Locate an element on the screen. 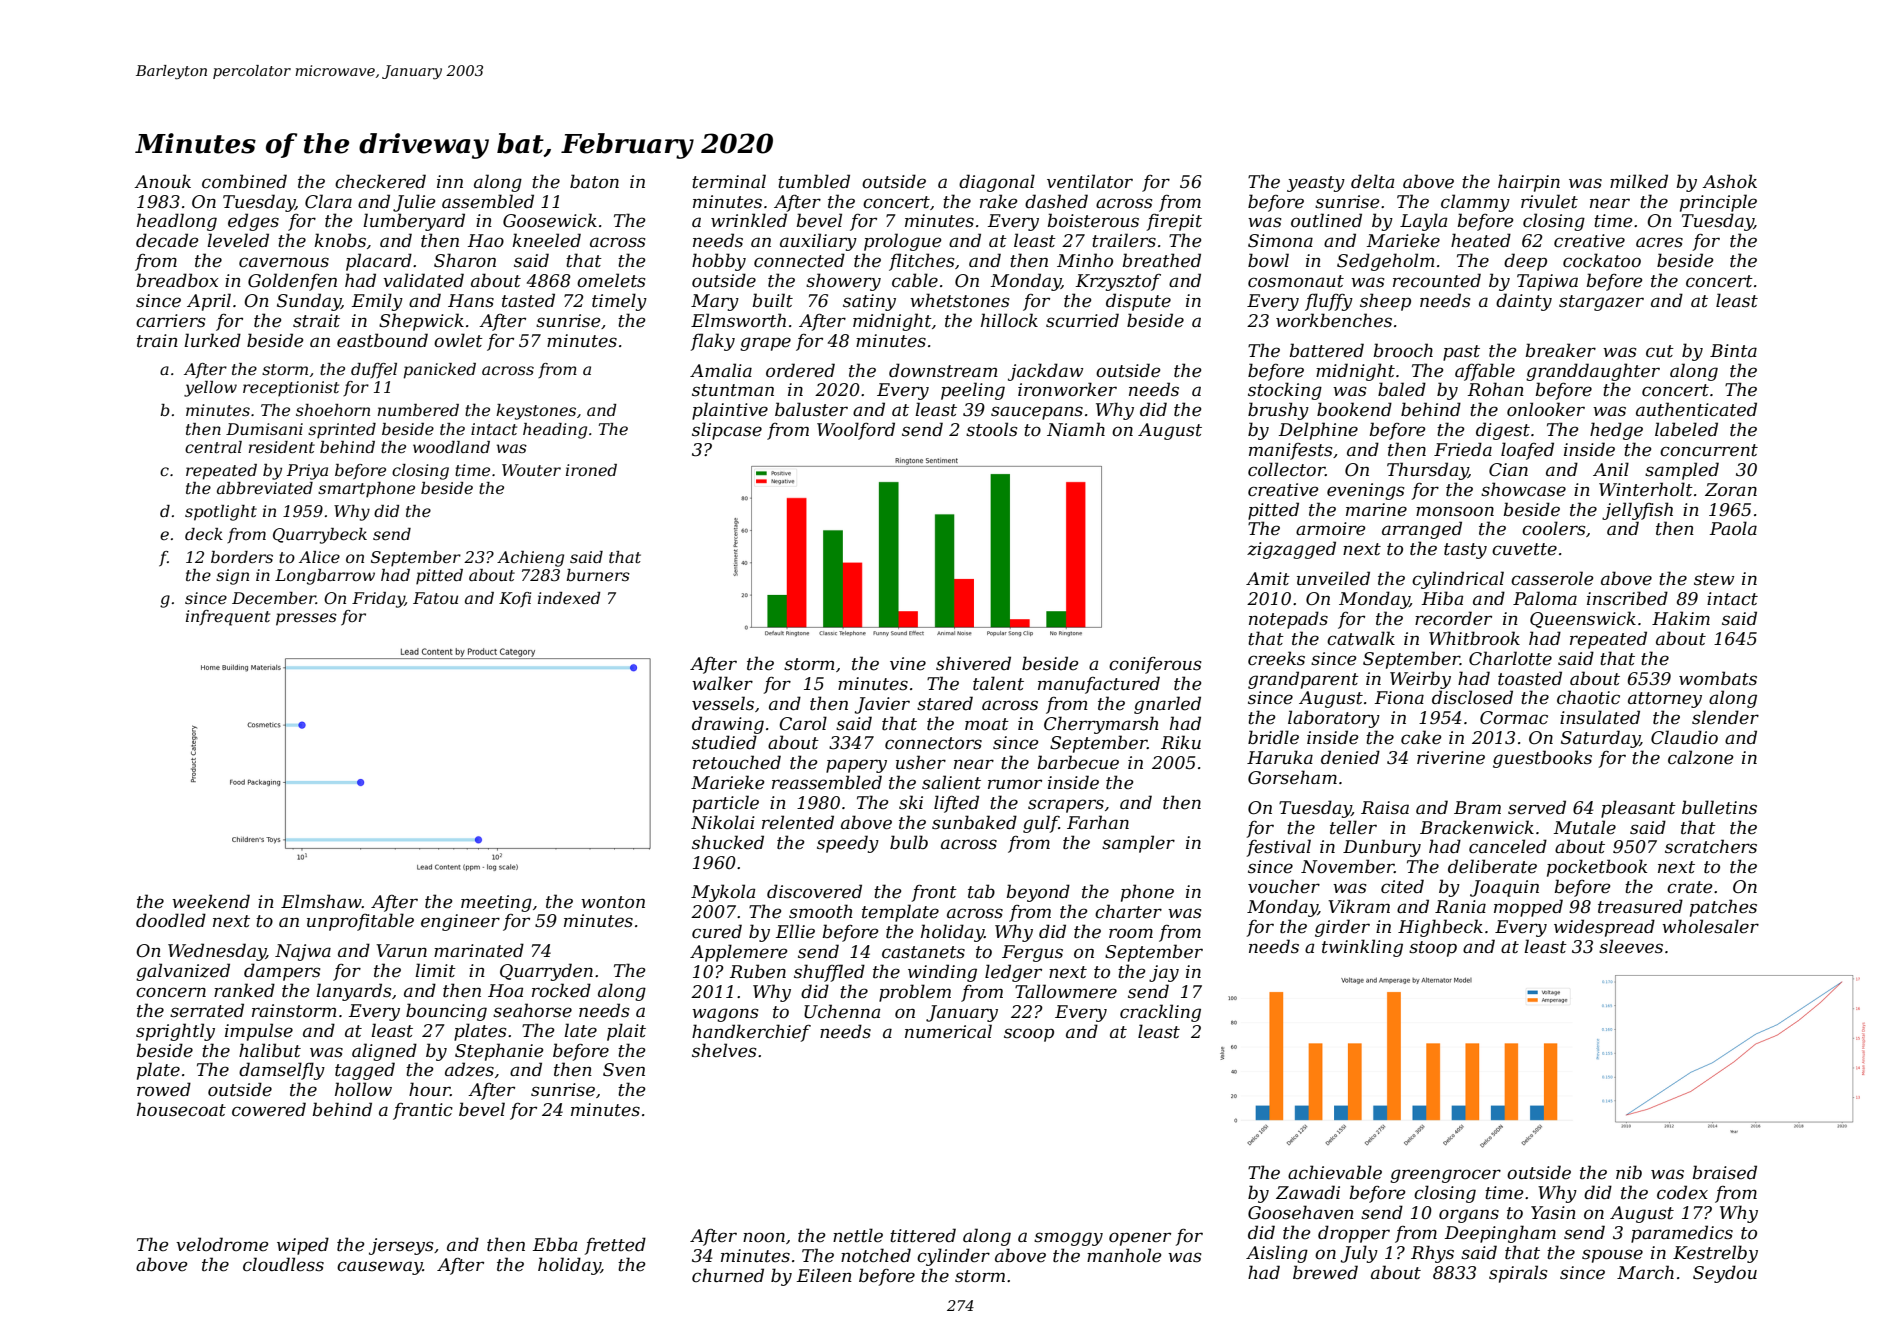  twinkling is located at coordinates (1362, 948).
